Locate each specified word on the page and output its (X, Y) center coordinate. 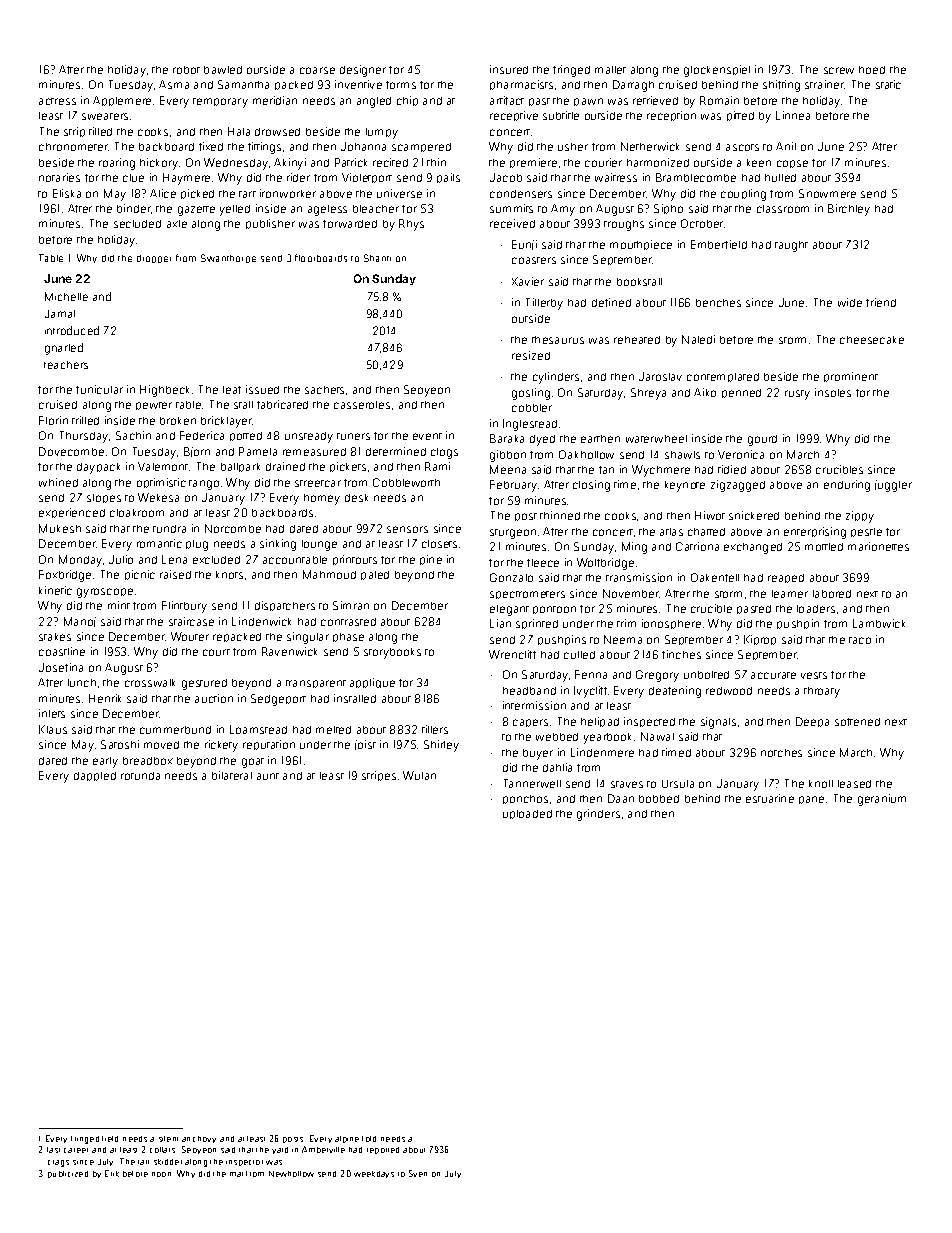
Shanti (377, 258)
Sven (418, 1173)
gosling (531, 394)
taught (791, 246)
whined (58, 482)
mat (236, 1174)
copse (792, 164)
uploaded (527, 814)
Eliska (67, 193)
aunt (268, 776)
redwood (729, 691)
